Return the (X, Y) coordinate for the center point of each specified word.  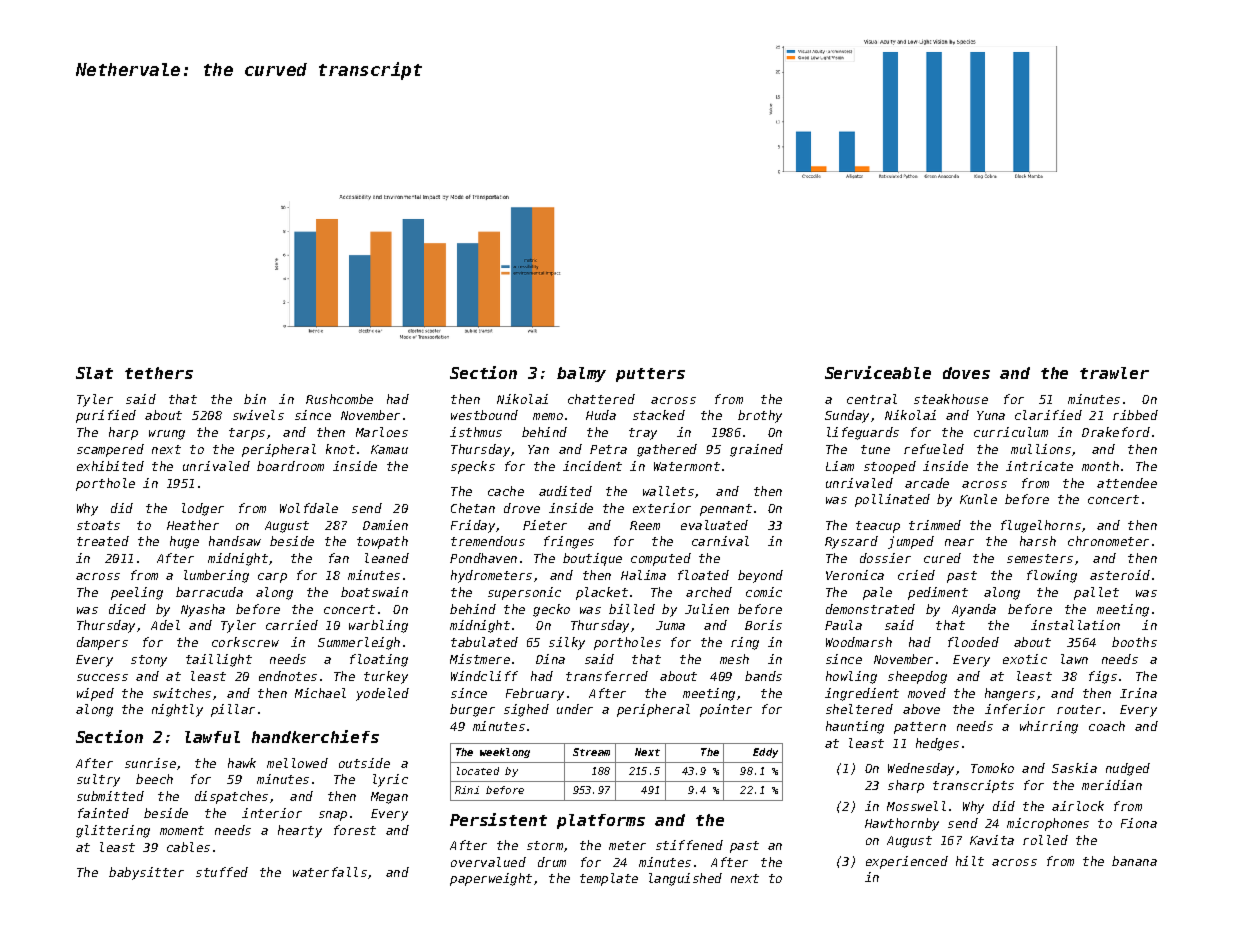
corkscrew (245, 642)
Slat (94, 373)
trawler (1114, 373)
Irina (1138, 693)
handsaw (235, 541)
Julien (707, 609)
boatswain (374, 592)
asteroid (1120, 575)
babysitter (146, 873)
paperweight (491, 879)
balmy (581, 374)
